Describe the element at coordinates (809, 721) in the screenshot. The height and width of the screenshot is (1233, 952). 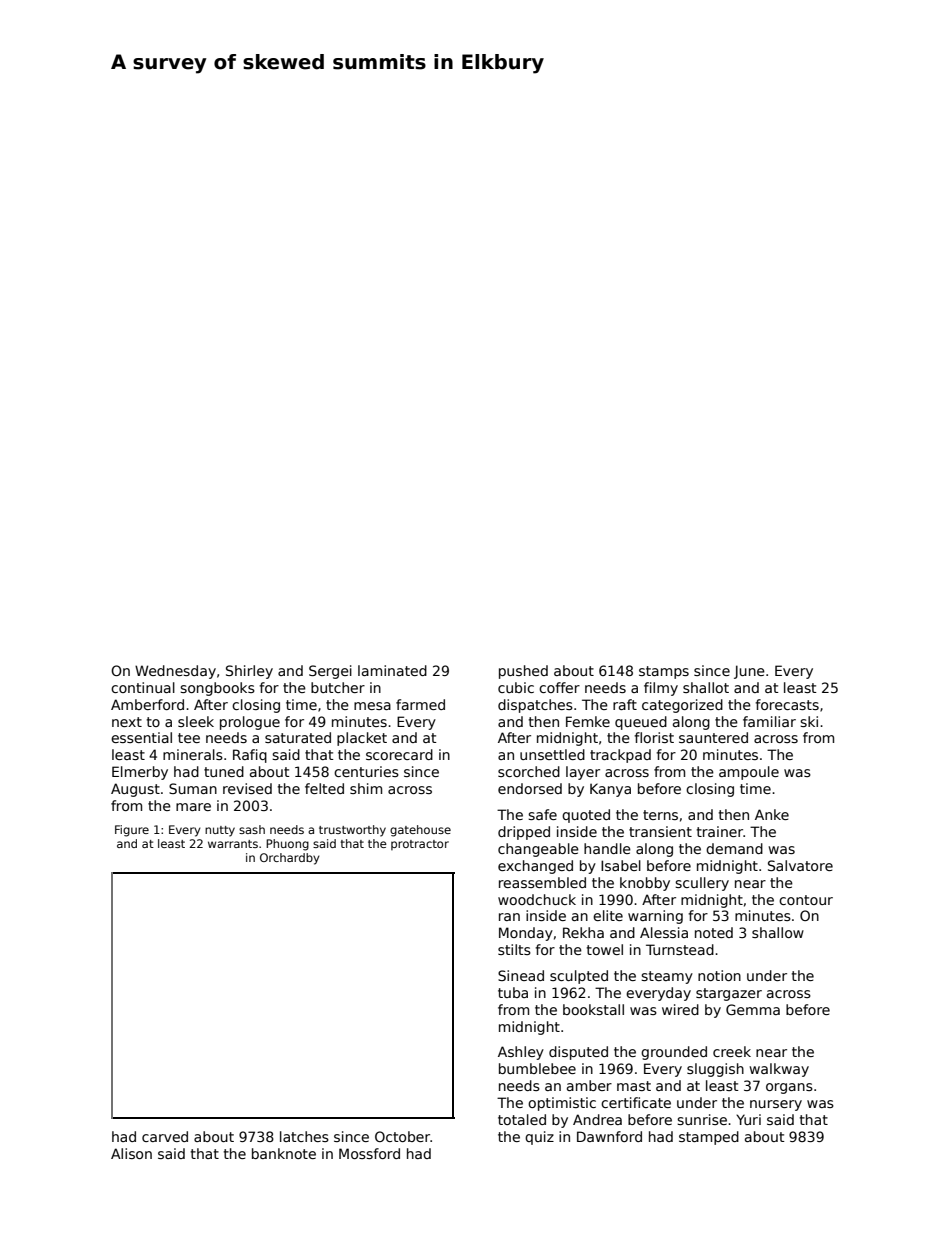
I see `ski` at that location.
